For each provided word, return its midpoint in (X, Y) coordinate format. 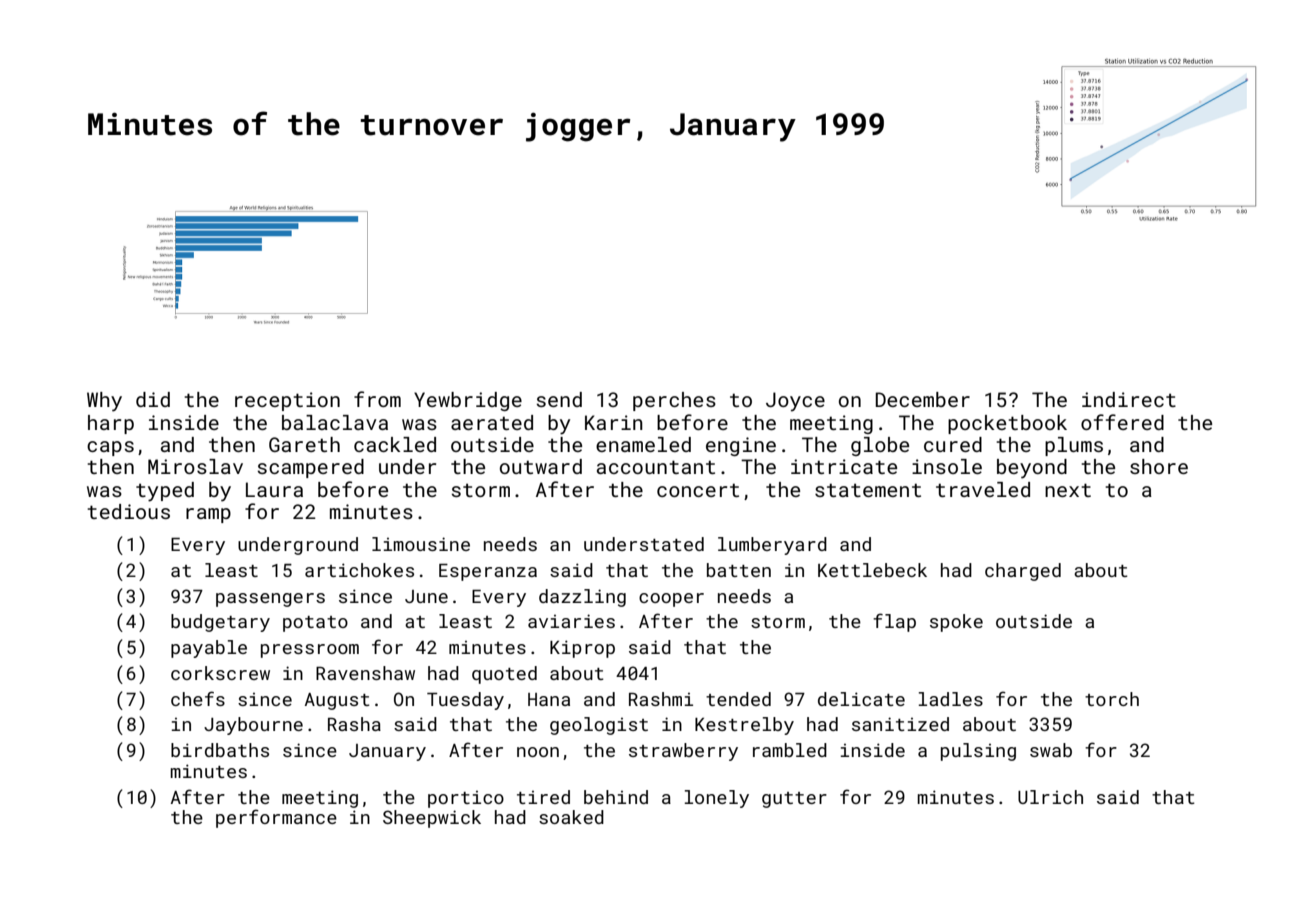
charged (1023, 572)
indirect (1129, 399)
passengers (270, 600)
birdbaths (220, 750)
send (559, 399)
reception (287, 401)
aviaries (571, 621)
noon (538, 752)
